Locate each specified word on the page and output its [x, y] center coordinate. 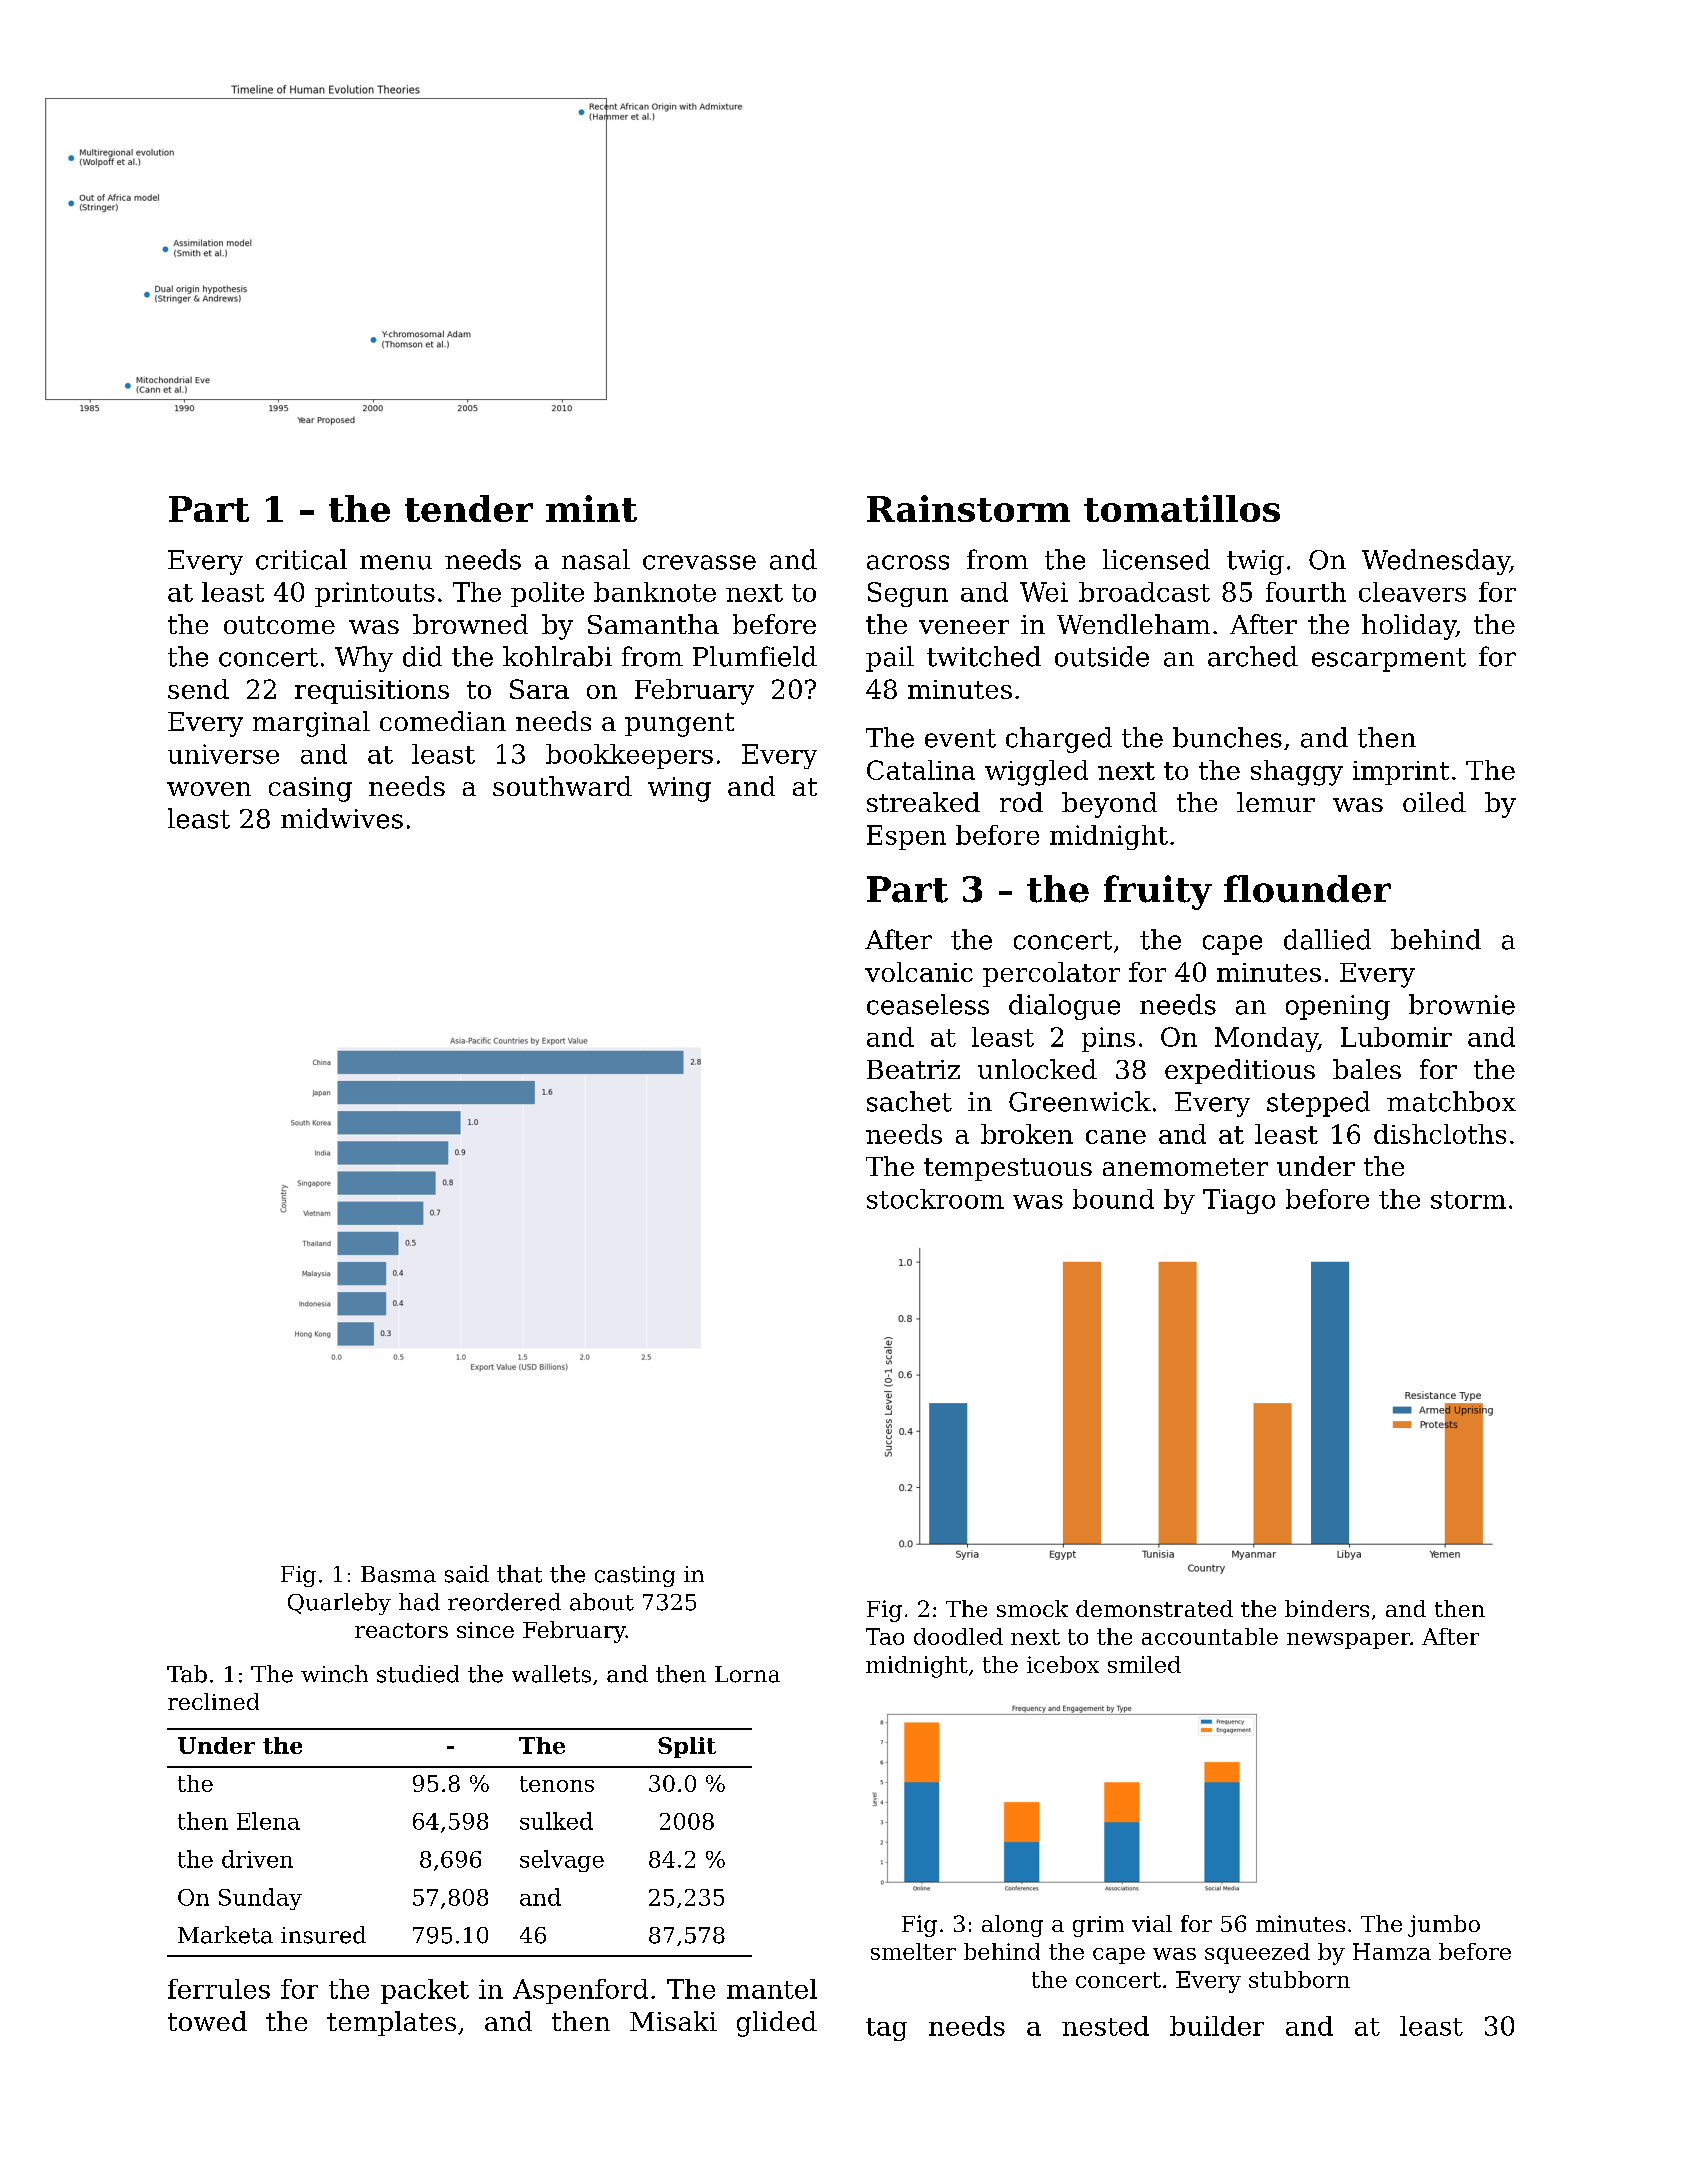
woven [209, 789]
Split [687, 1747]
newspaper [1348, 1641]
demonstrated [1154, 1608]
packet [425, 1991]
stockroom [935, 1199]
